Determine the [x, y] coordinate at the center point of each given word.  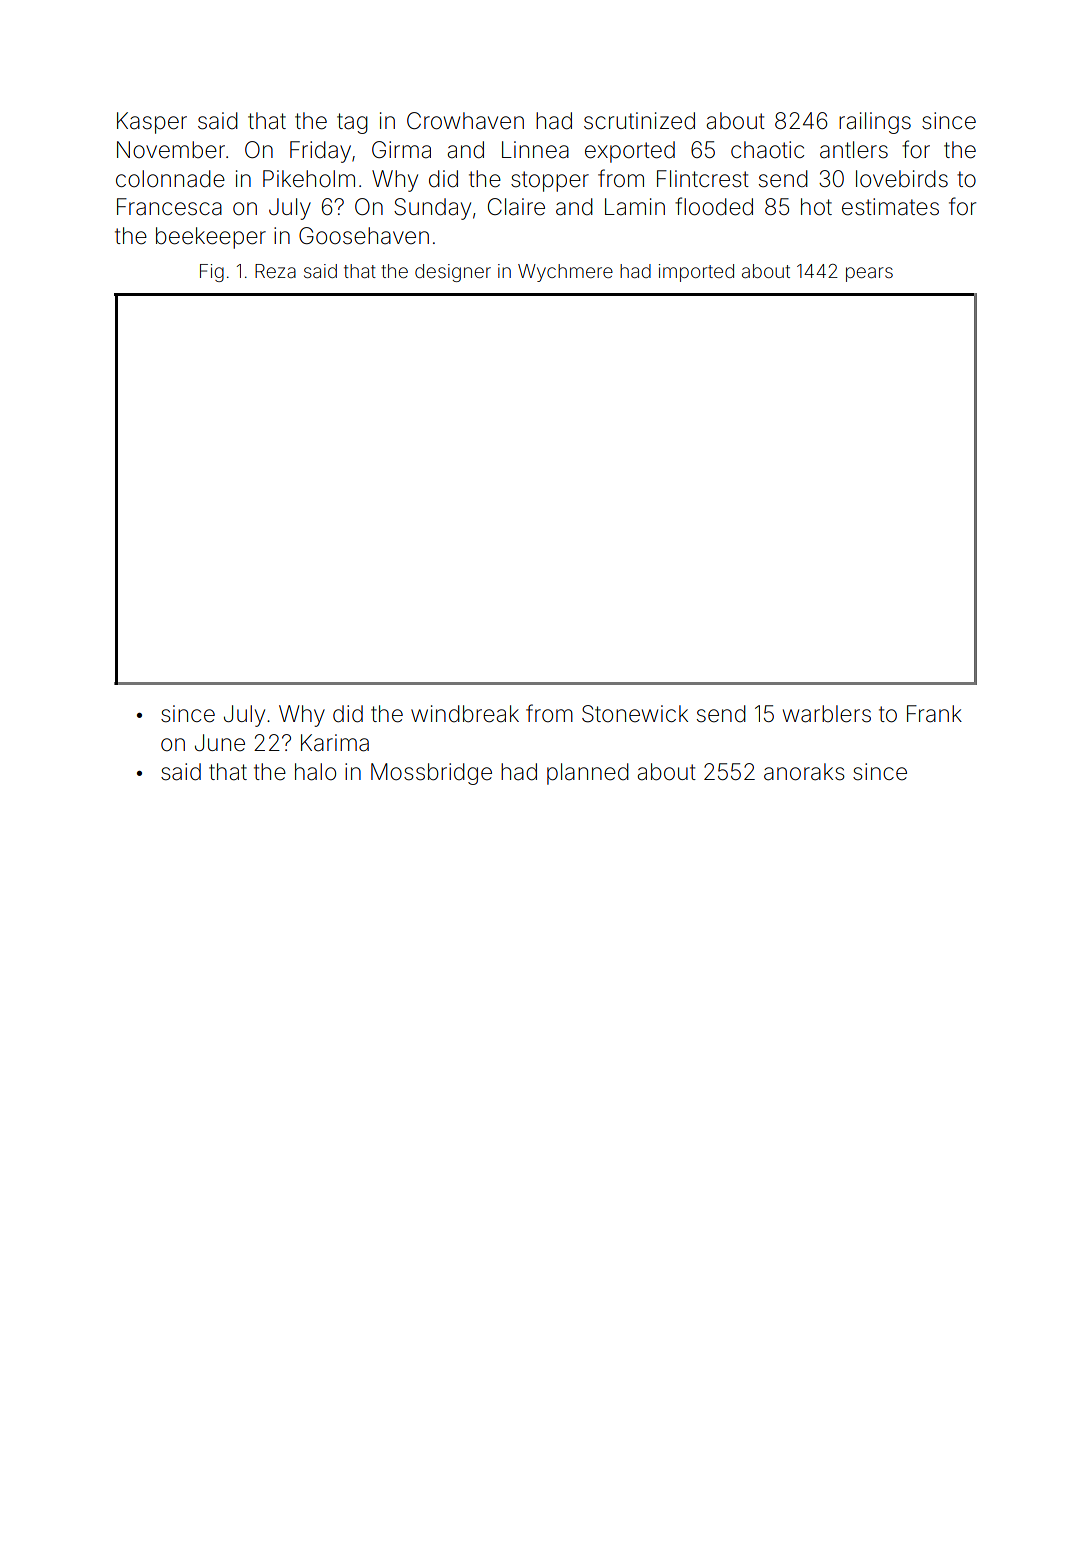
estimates [890, 207]
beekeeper [211, 238]
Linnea [535, 150]
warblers [827, 714]
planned [588, 774]
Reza [275, 271]
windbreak [465, 714]
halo [315, 772]
